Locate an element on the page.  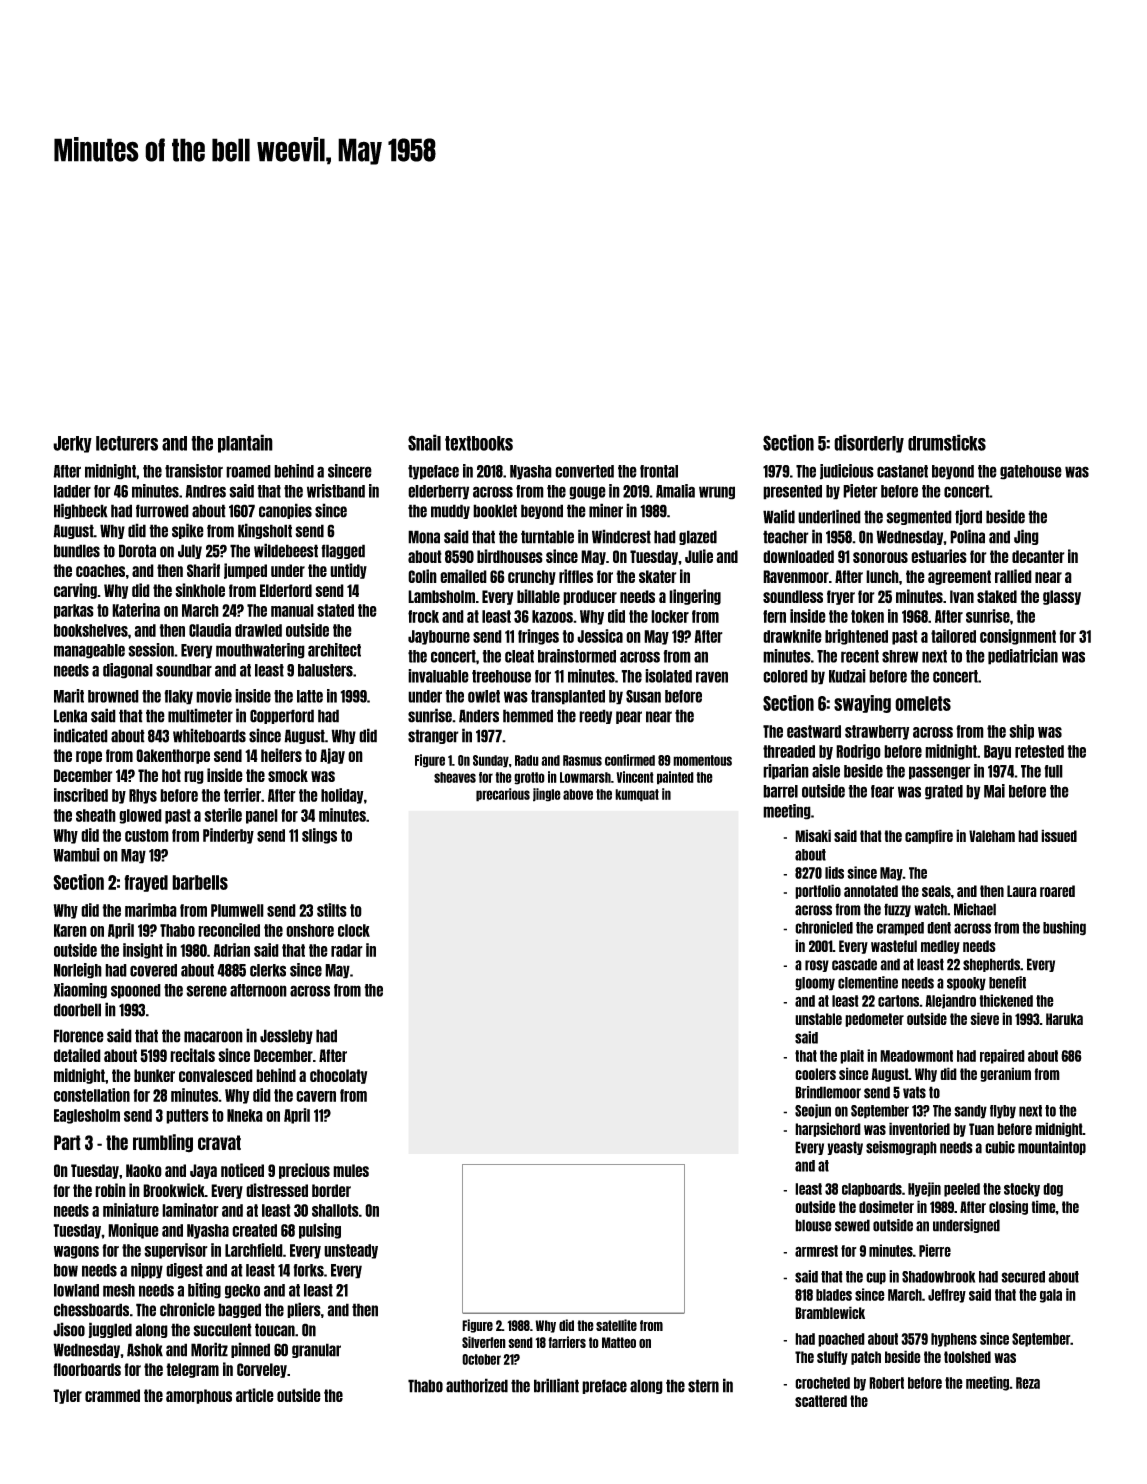
coolers is located at coordinates (815, 1074).
